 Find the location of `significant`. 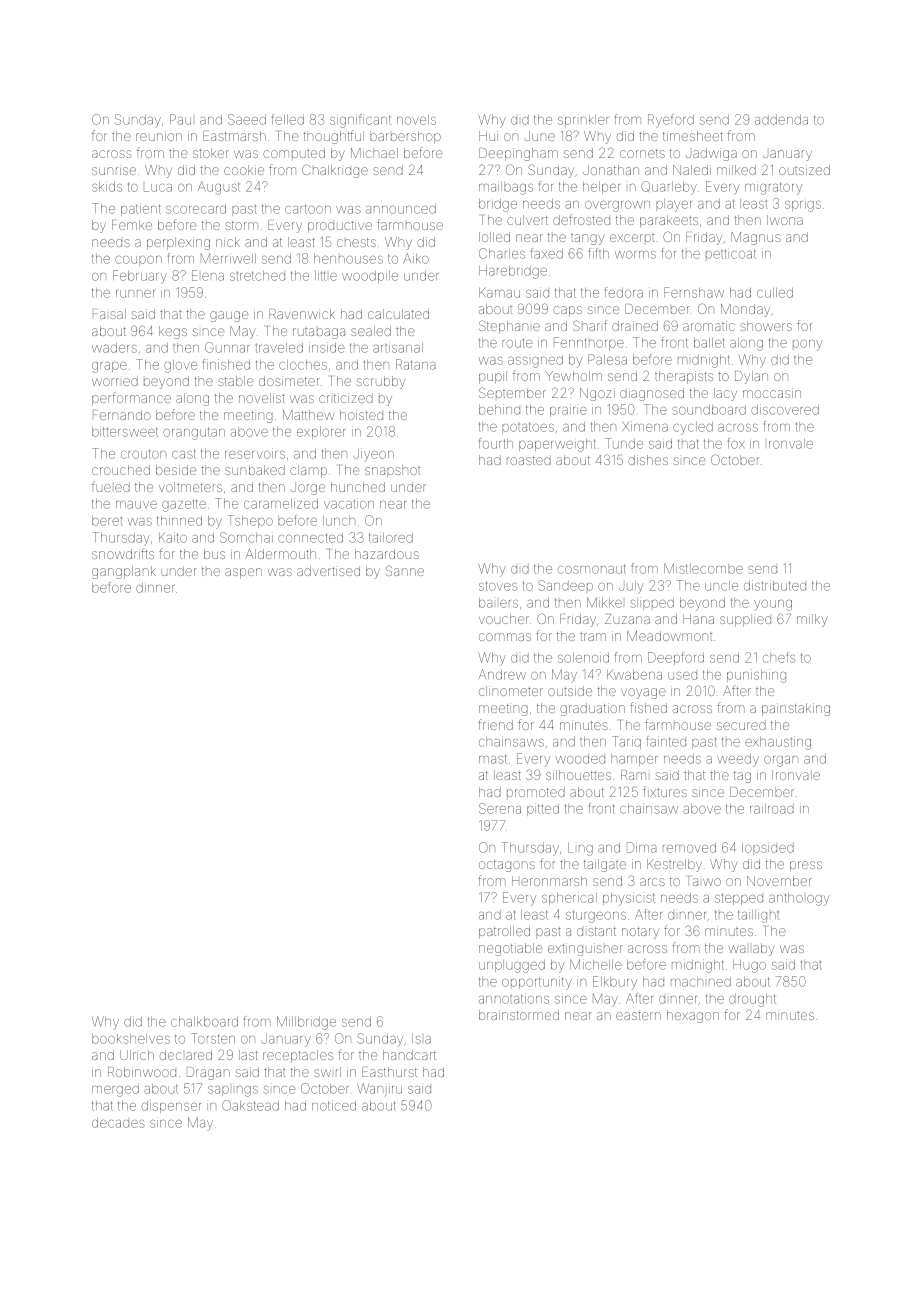

significant is located at coordinates (360, 121).
